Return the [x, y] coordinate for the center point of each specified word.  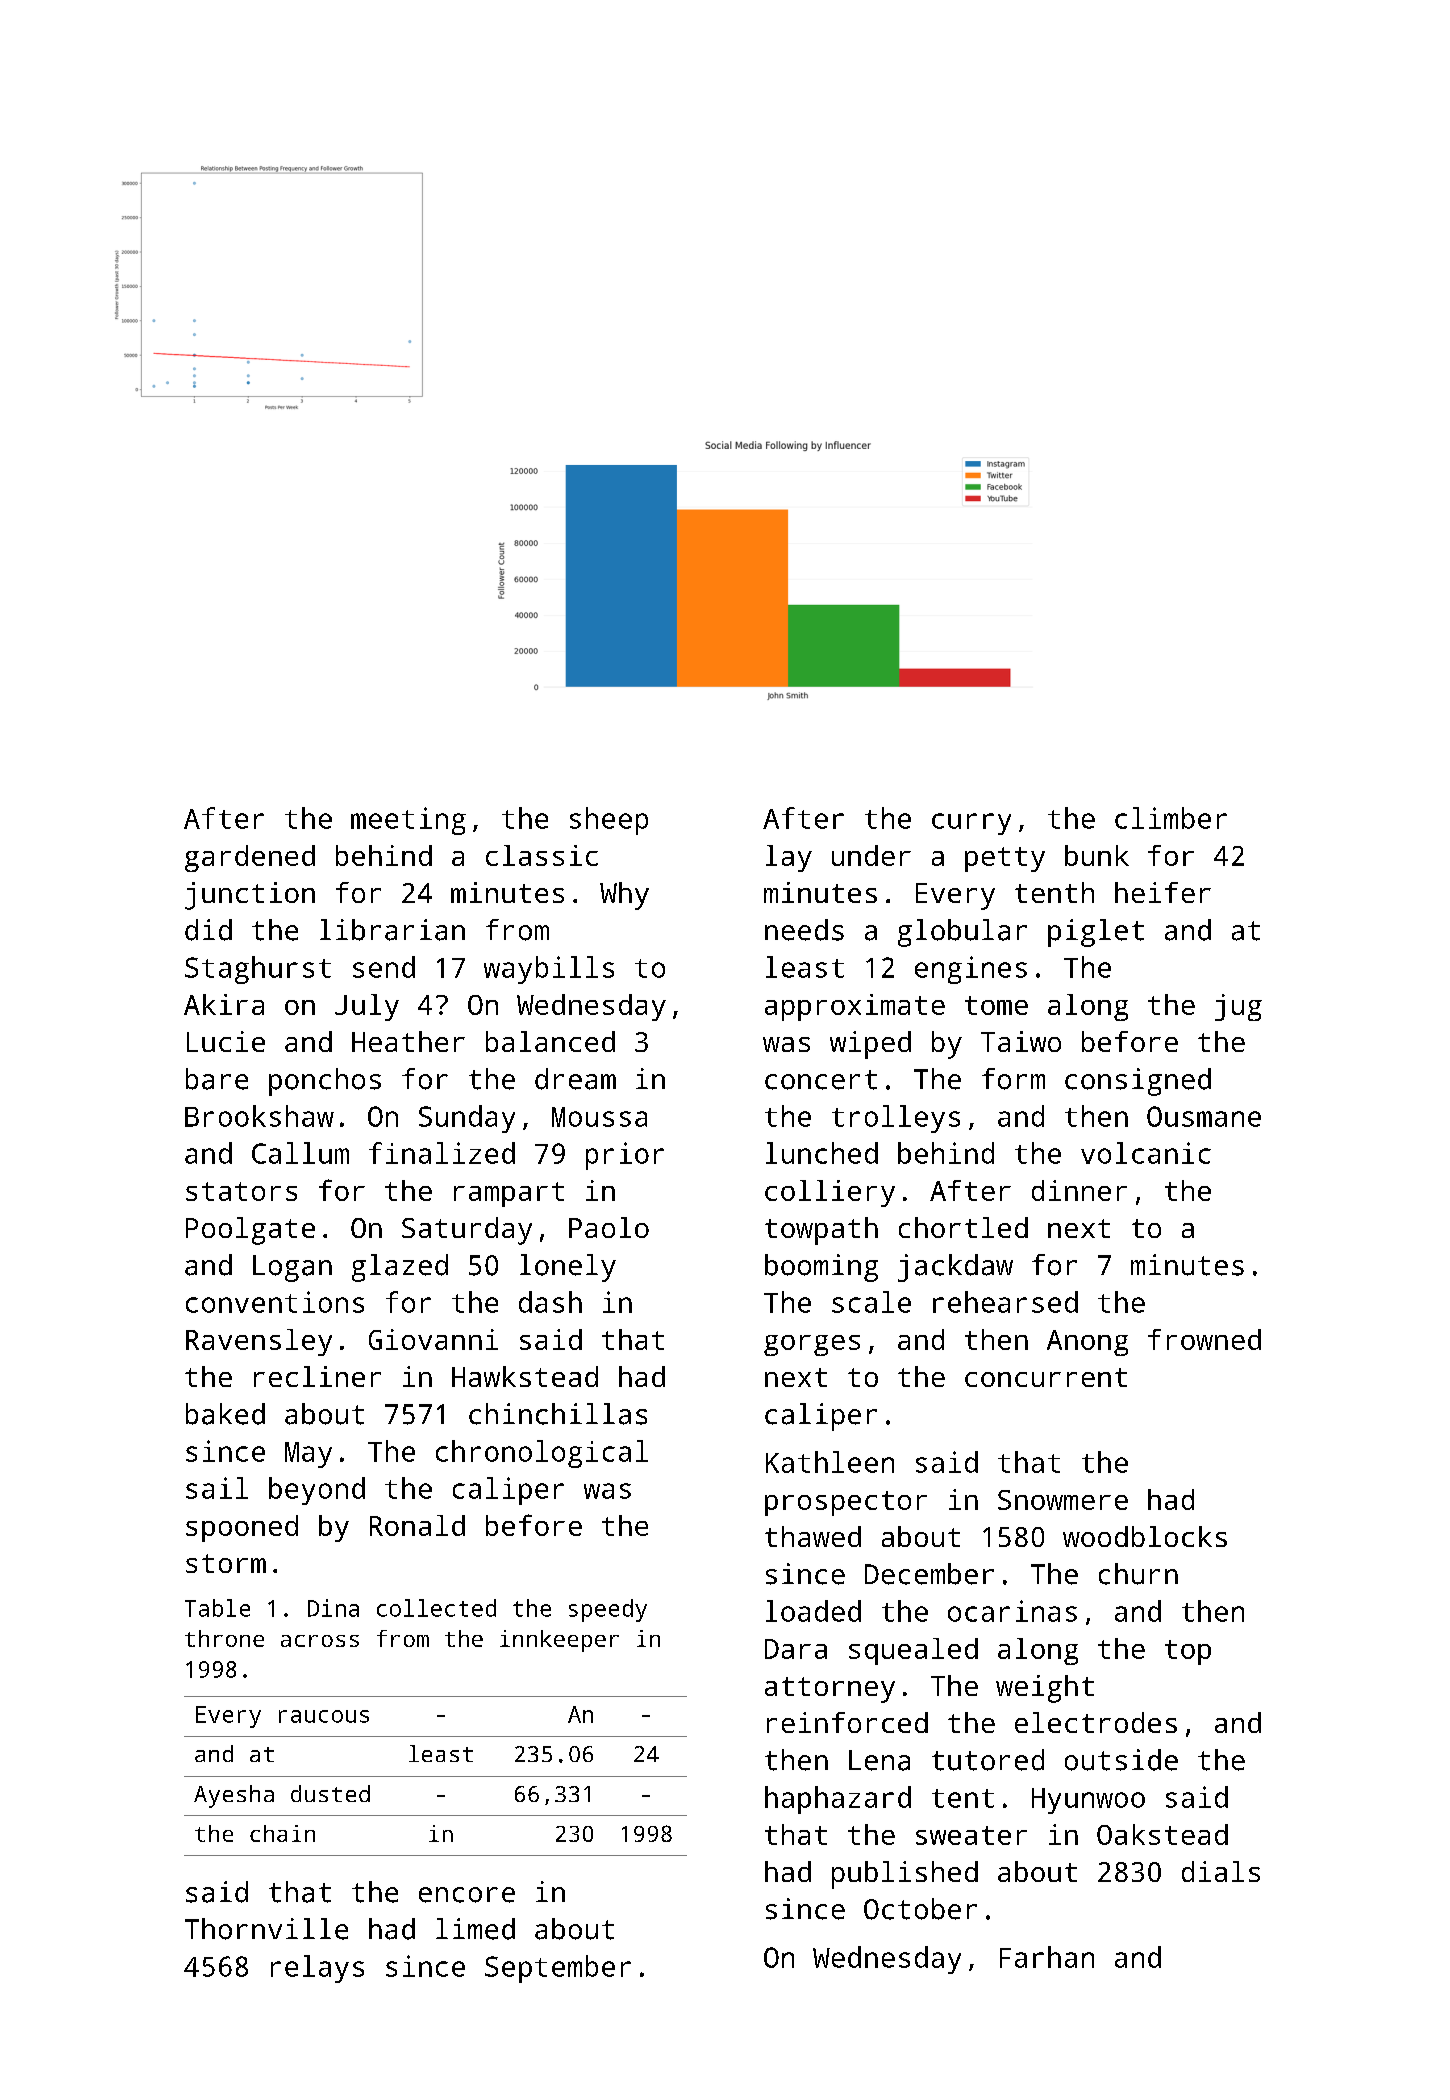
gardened [250, 858]
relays [317, 1969]
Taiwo [1021, 1041]
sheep [609, 821]
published [905, 1875]
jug [1238, 1007]
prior [625, 1156]
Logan [292, 1268]
